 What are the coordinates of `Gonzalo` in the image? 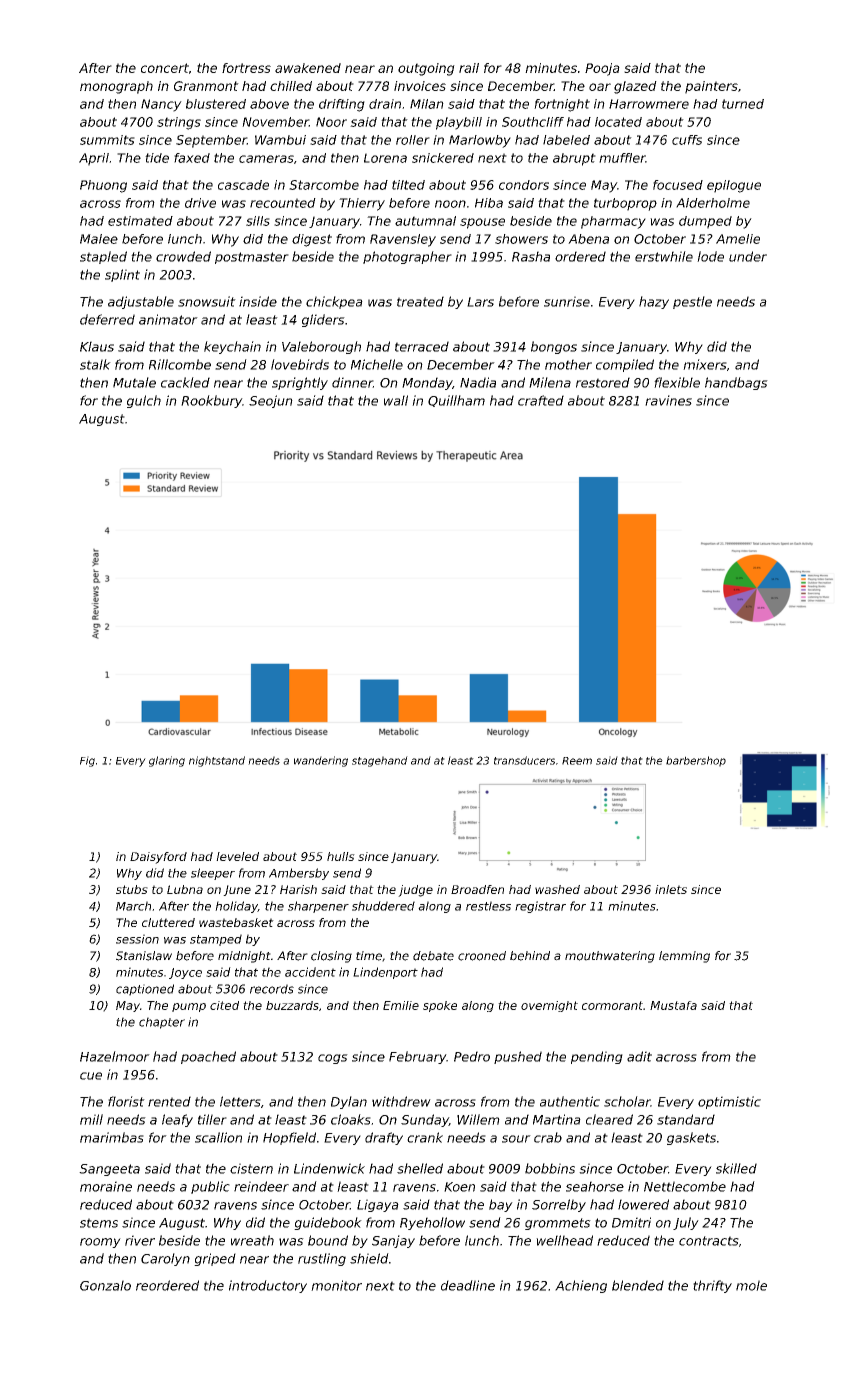 It's located at (105, 1285).
